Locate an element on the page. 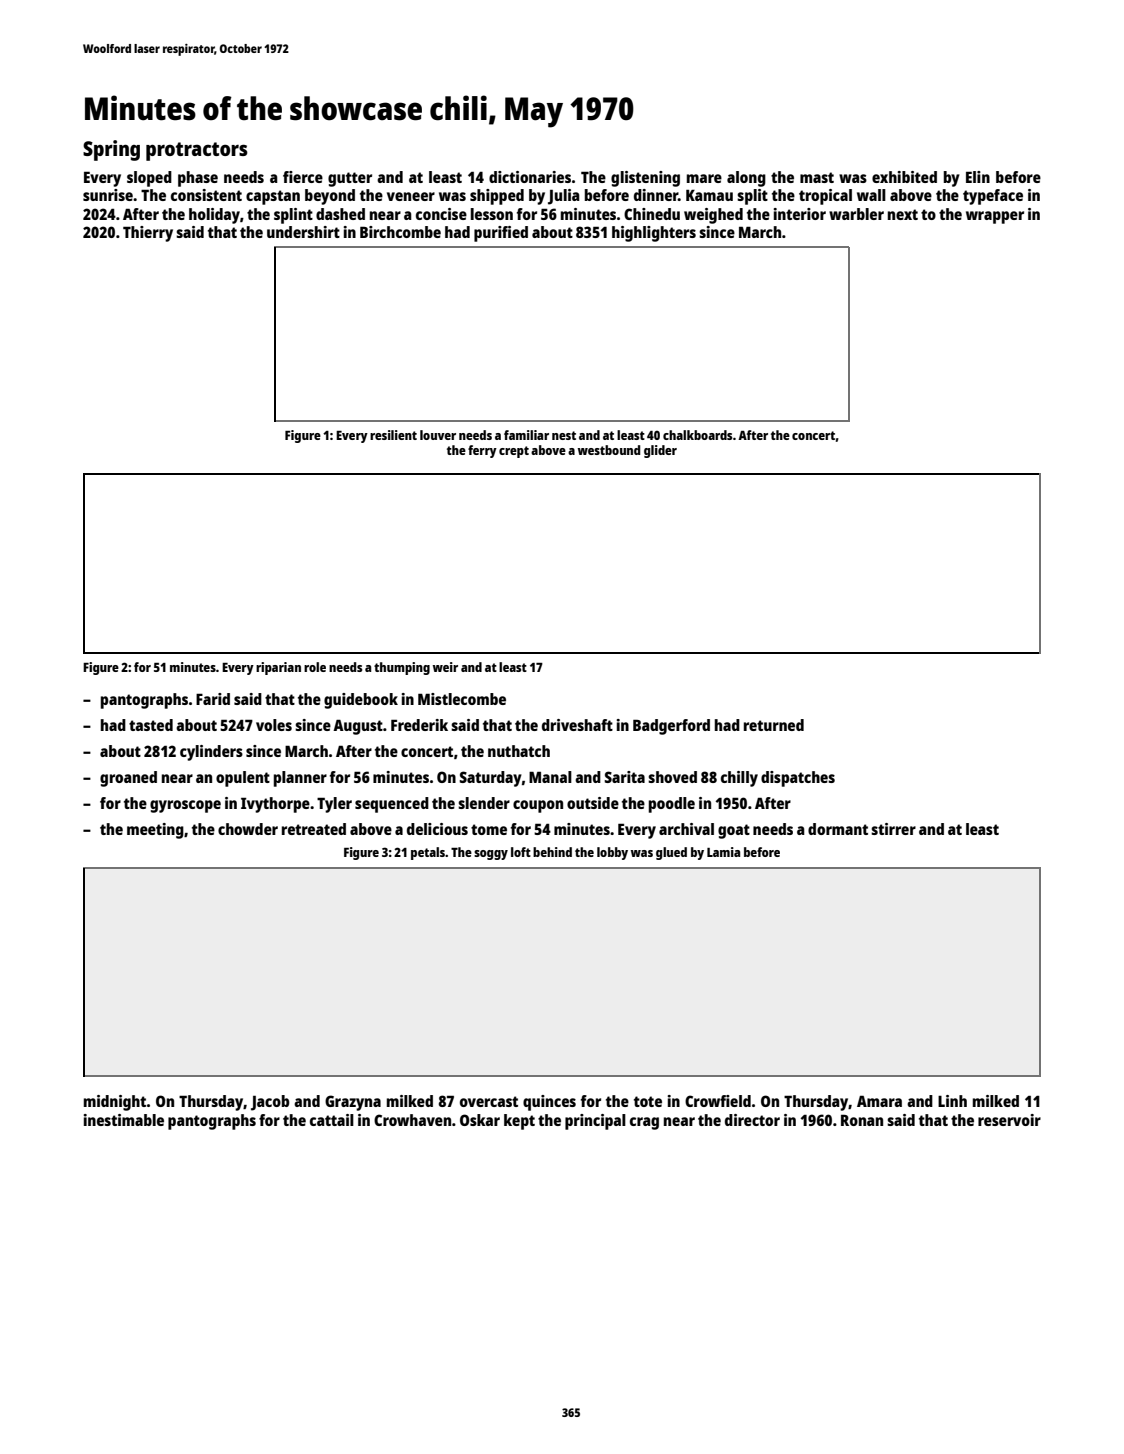  returned is located at coordinates (774, 725).
